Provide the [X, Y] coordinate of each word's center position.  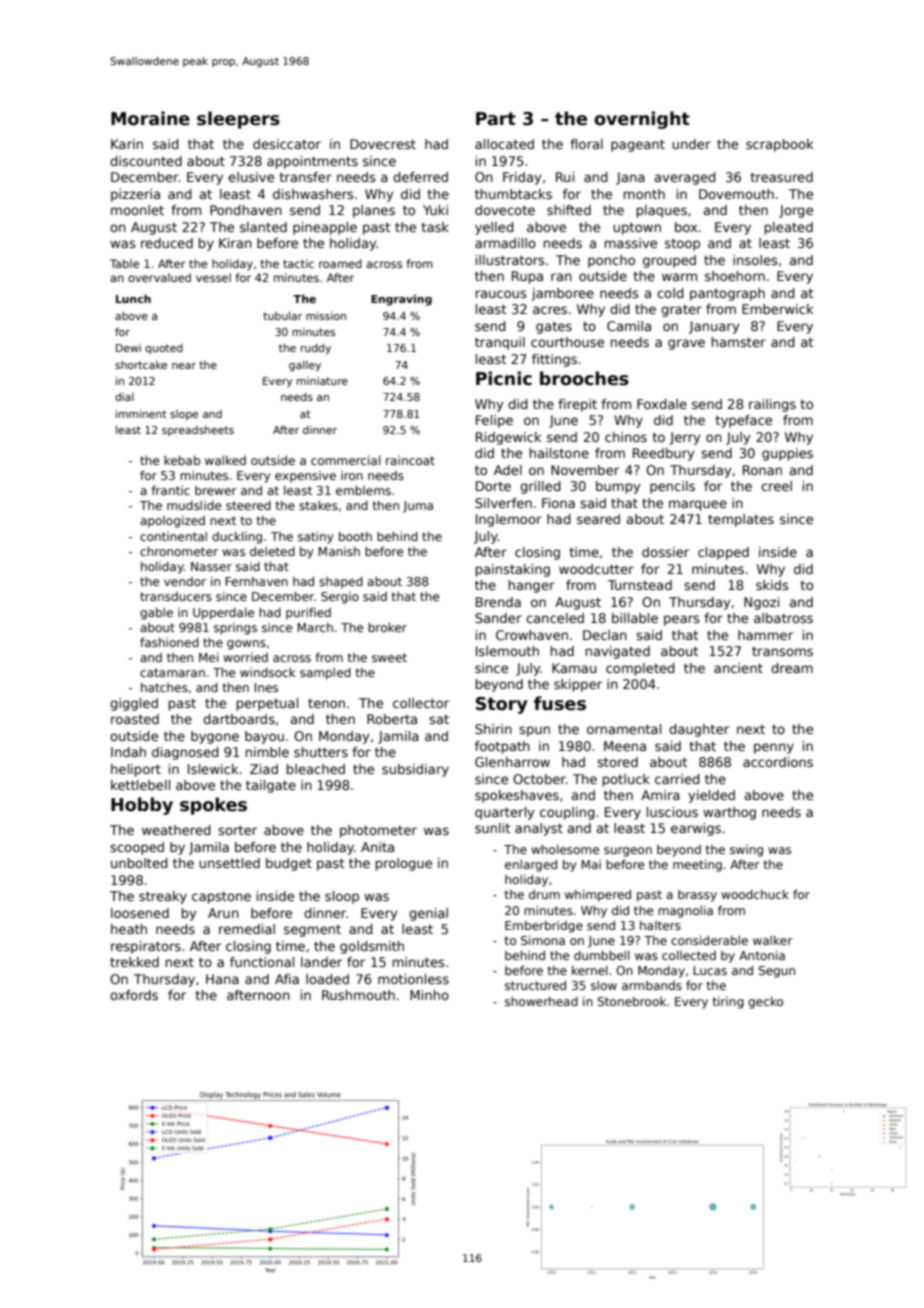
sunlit [493, 828]
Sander [498, 618]
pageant [638, 145]
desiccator [287, 144]
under [691, 144]
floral [586, 144]
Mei [209, 657]
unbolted [139, 863]
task [435, 227]
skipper [578, 685]
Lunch [133, 298]
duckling [237, 537]
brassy [697, 896]
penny [774, 748]
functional [262, 962]
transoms [782, 651]
